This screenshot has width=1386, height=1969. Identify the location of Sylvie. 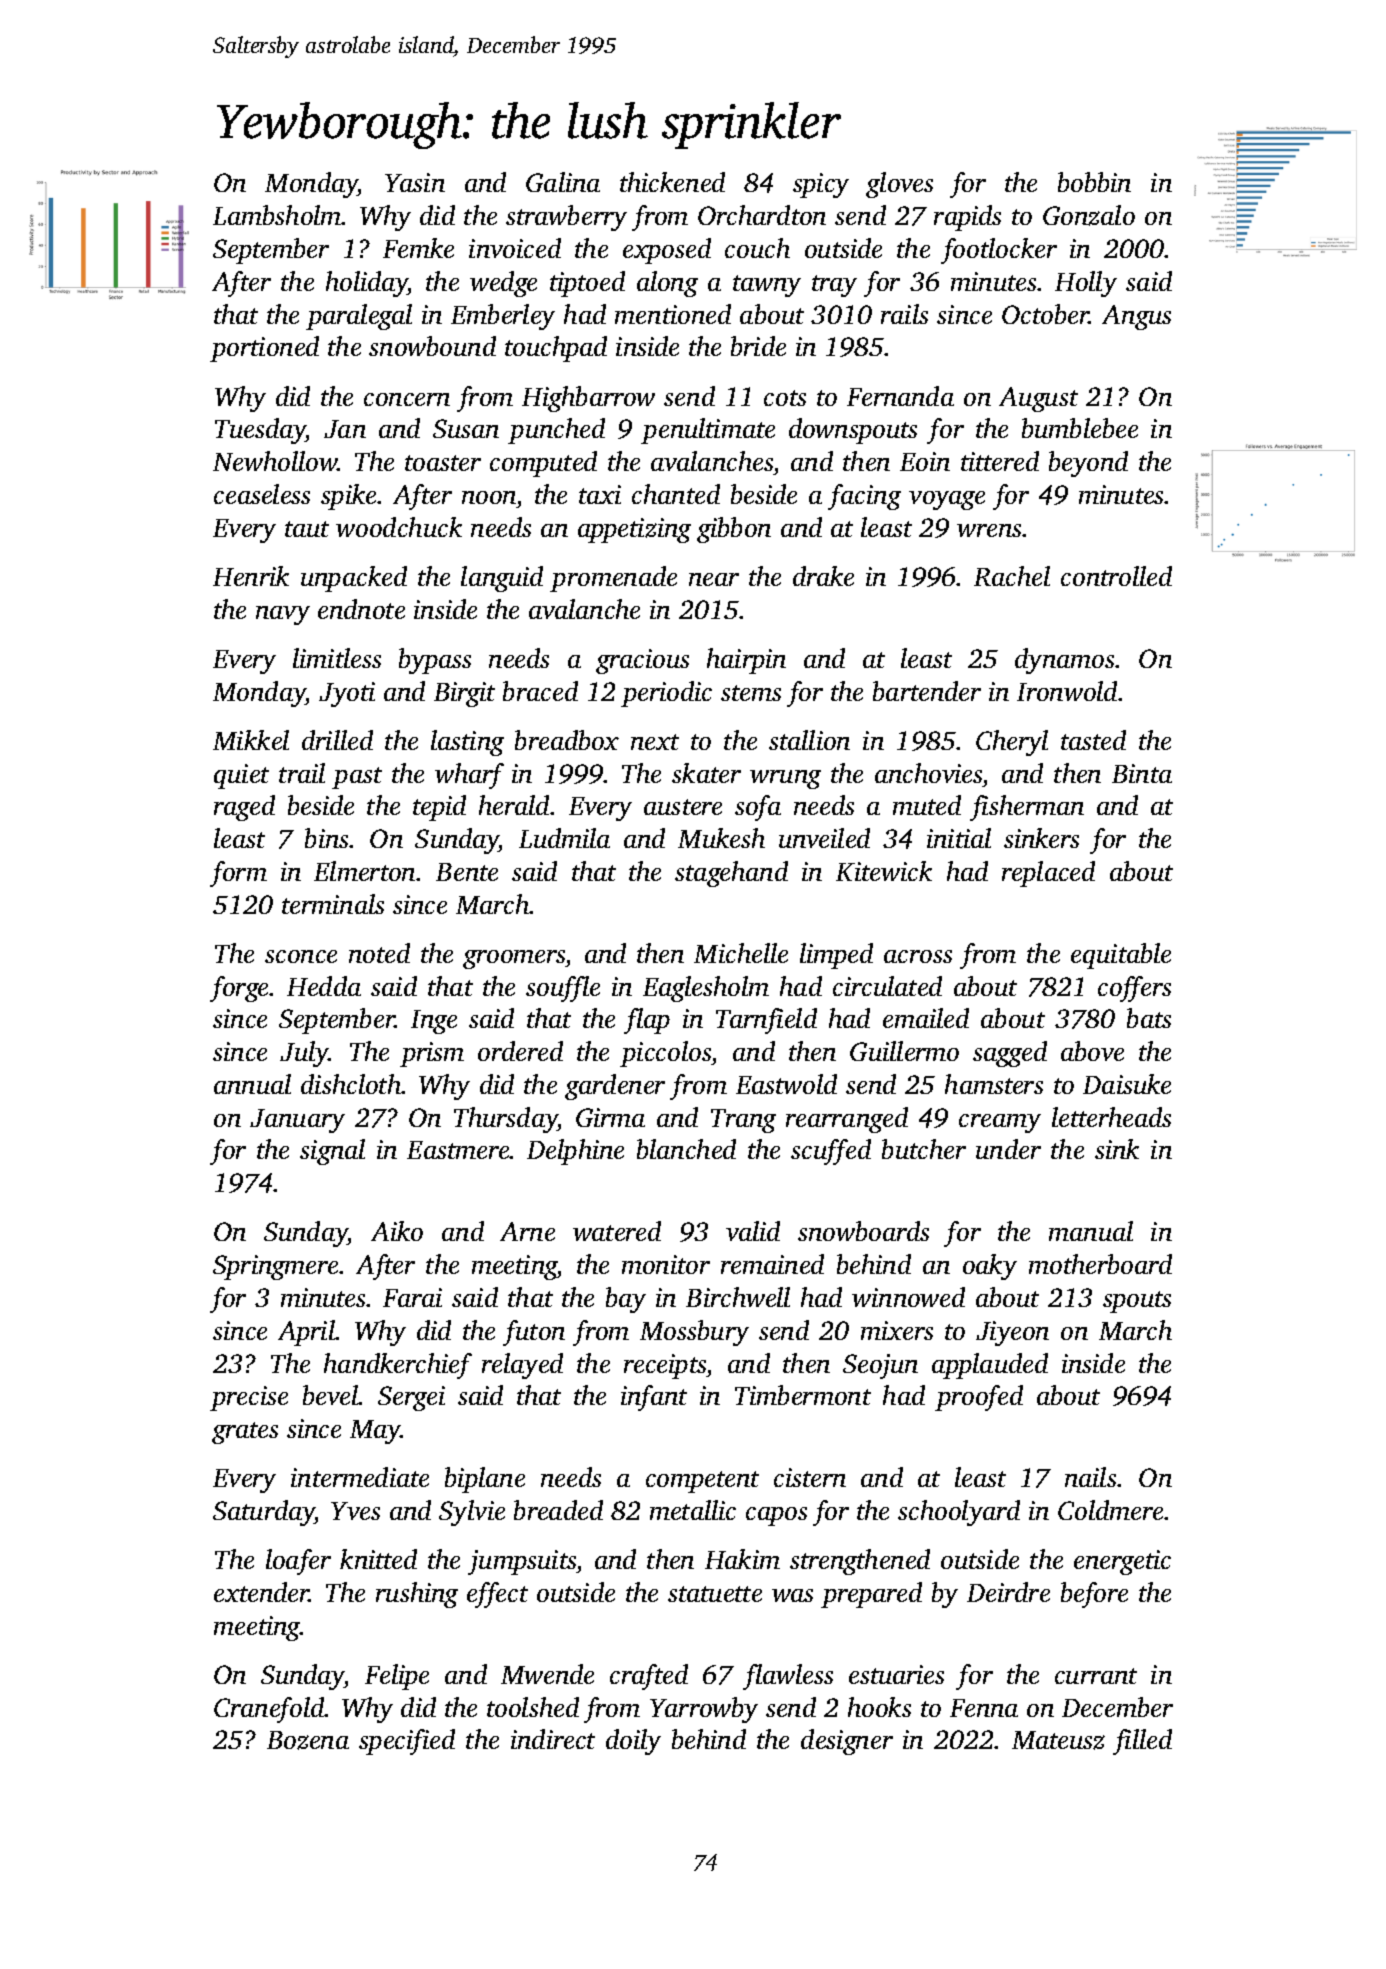
(472, 1513).
